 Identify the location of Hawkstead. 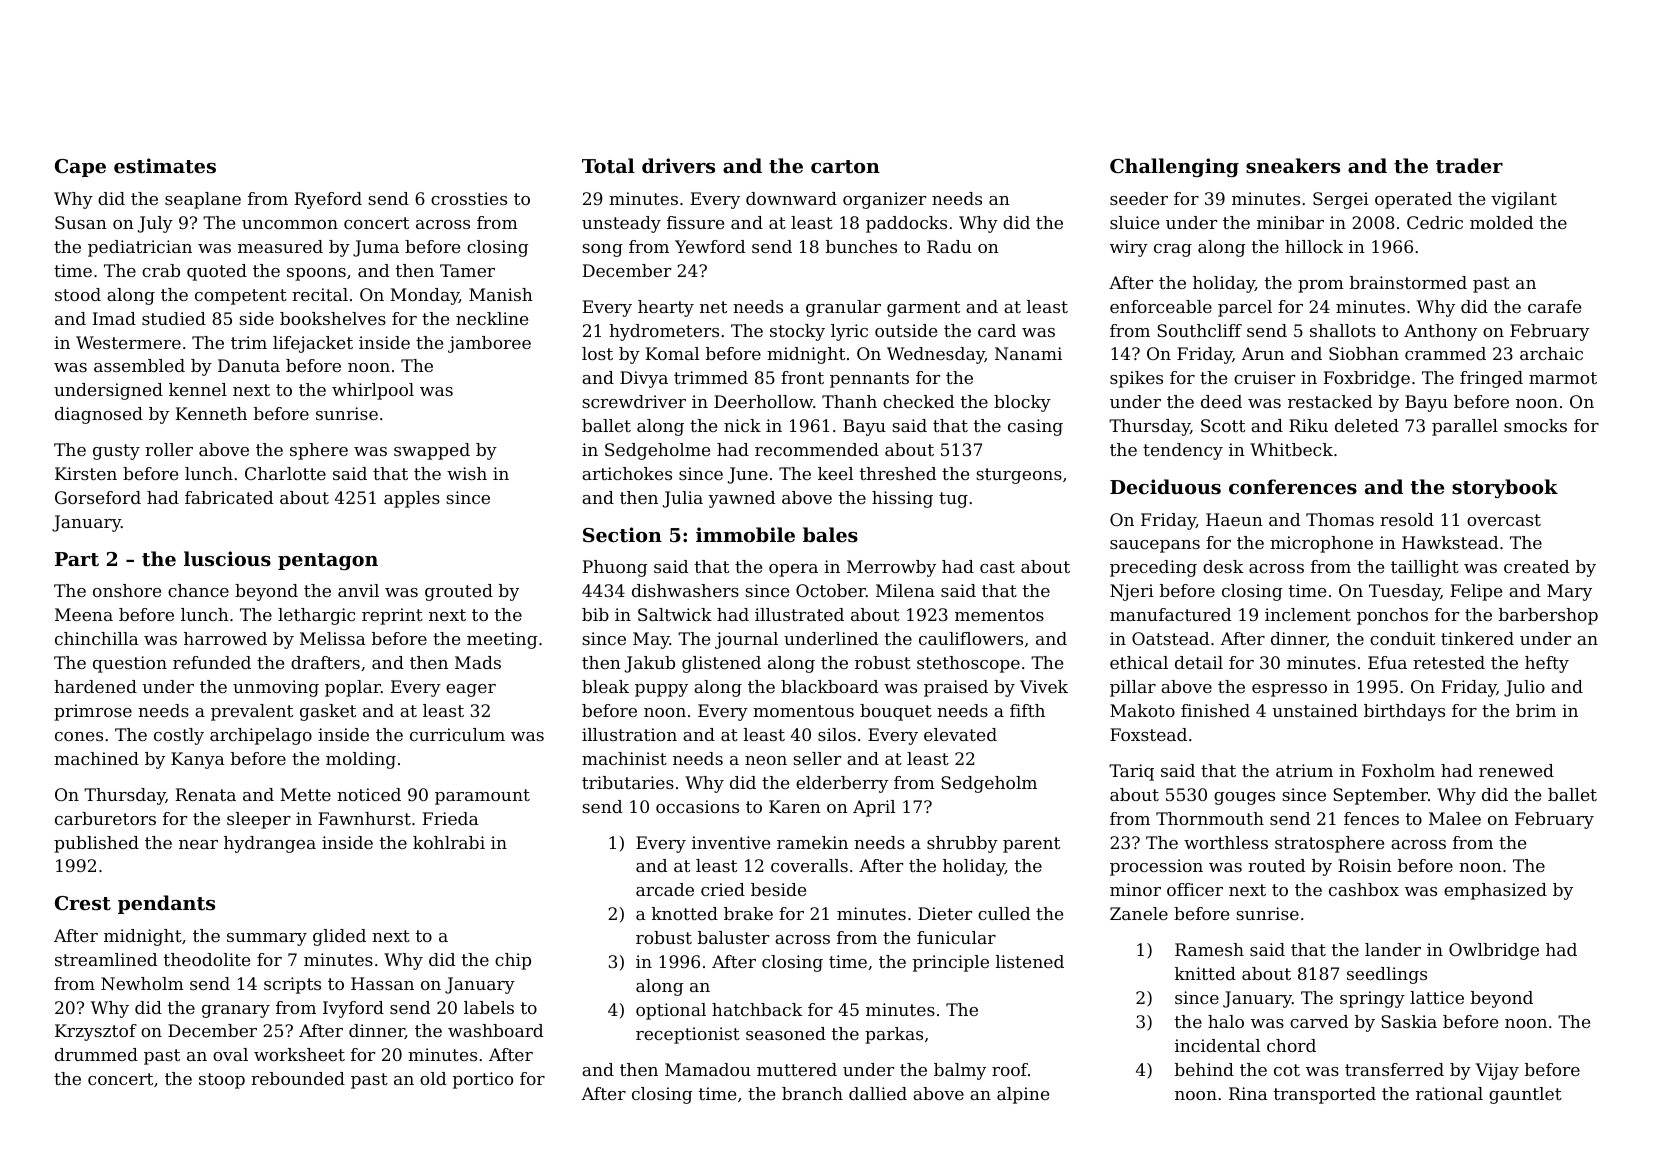
(1450, 542).
